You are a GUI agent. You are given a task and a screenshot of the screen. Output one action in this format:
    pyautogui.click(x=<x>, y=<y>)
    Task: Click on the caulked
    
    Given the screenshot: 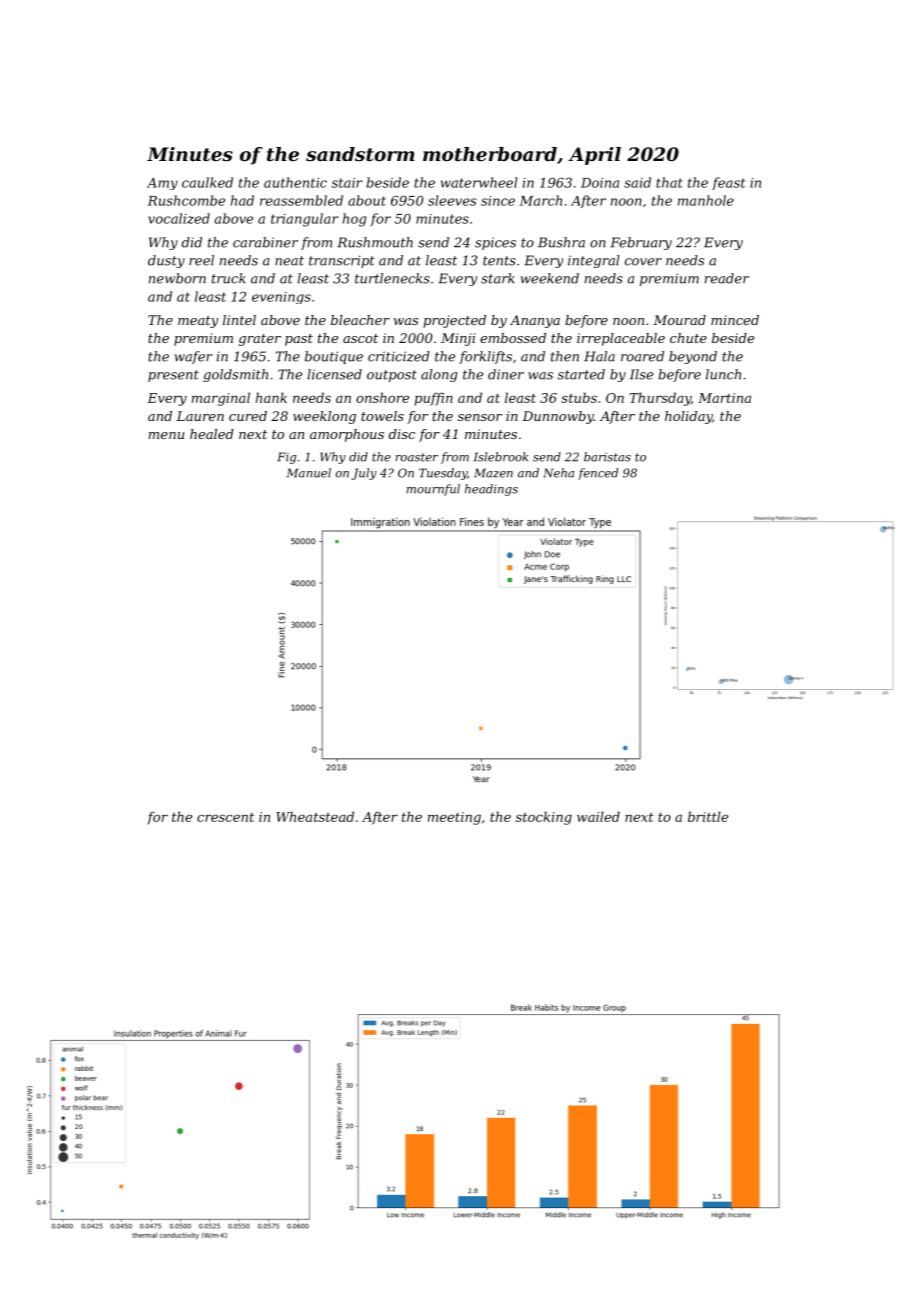 What is the action you would take?
    pyautogui.click(x=207, y=182)
